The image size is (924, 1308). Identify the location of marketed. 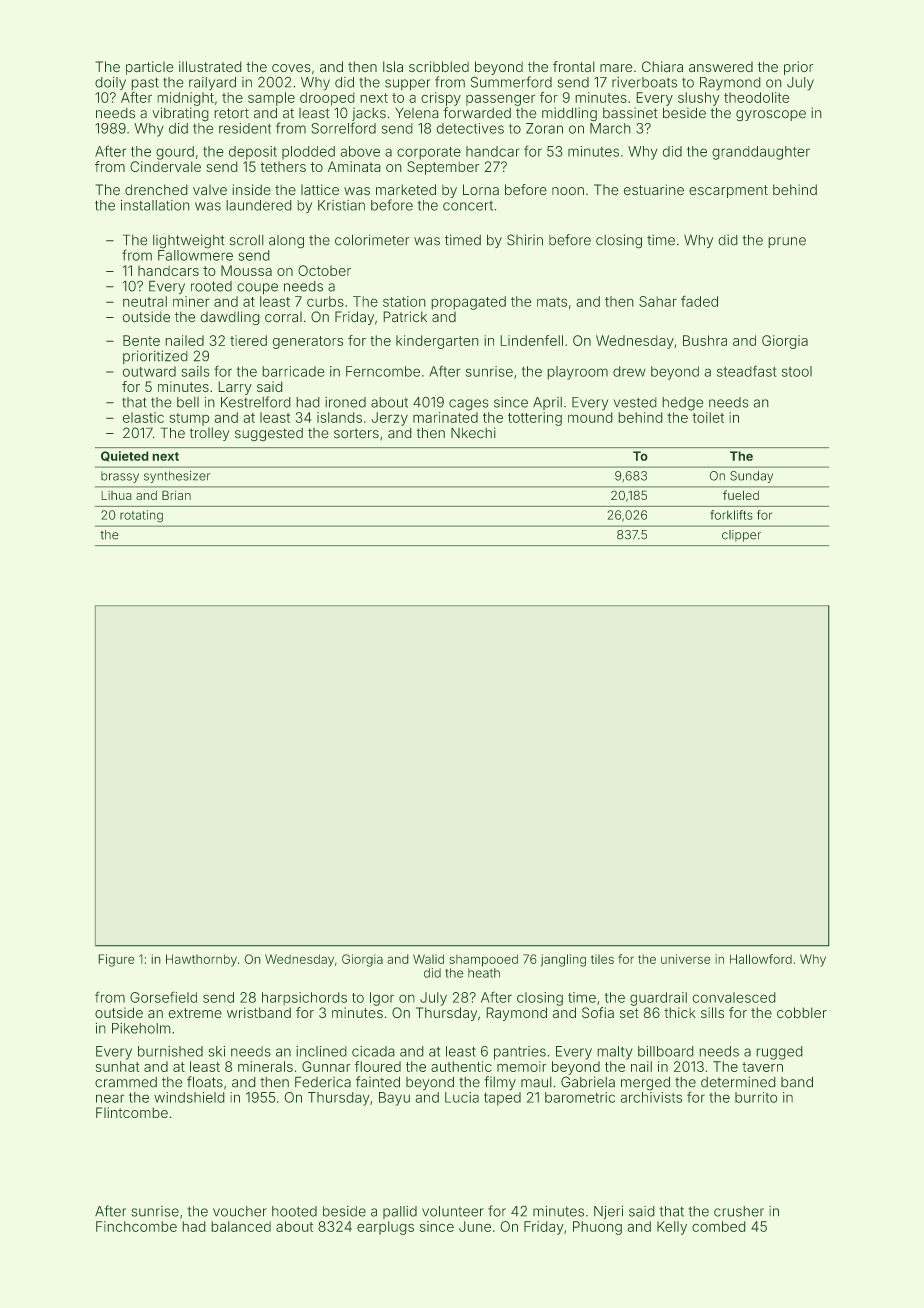
(406, 190).
